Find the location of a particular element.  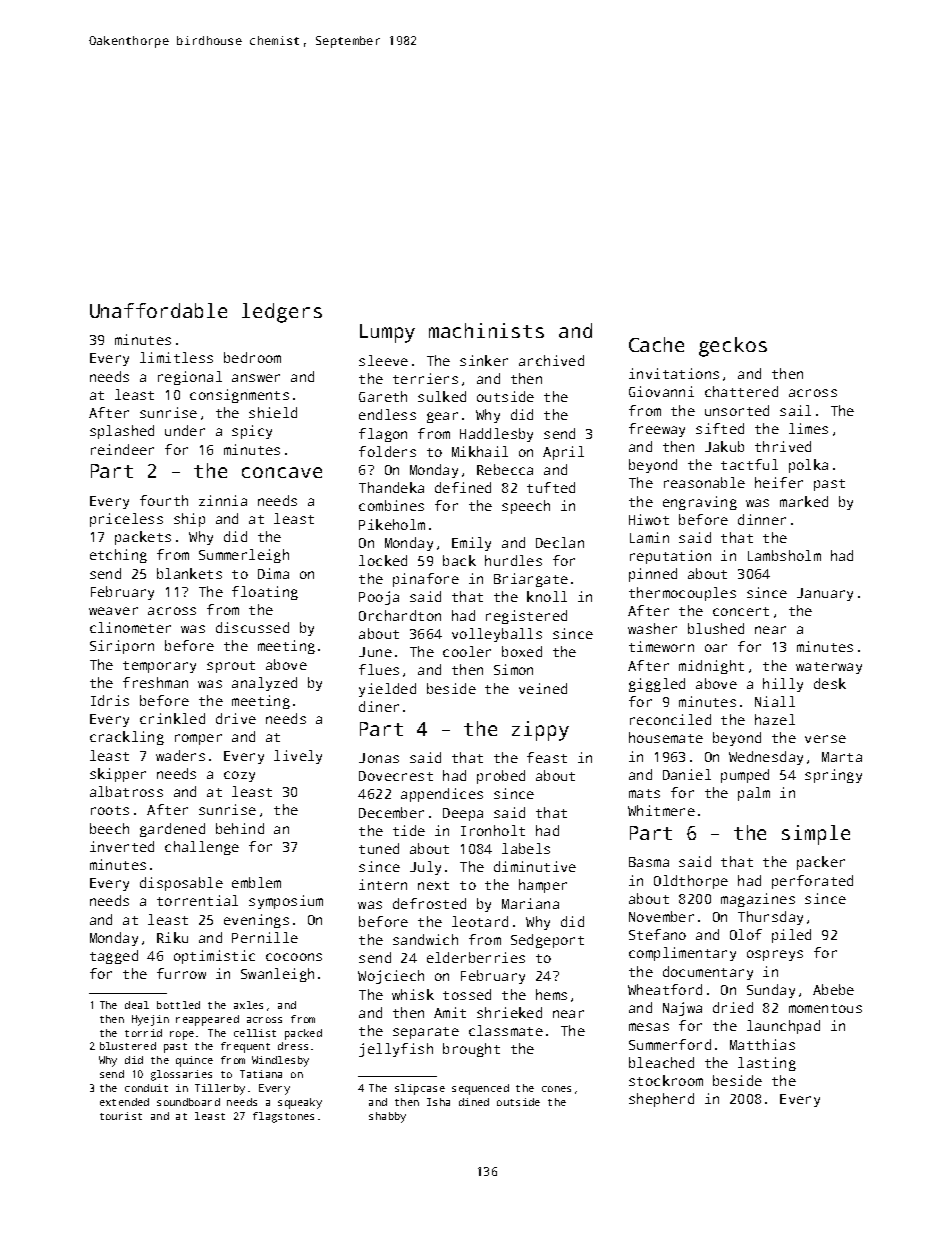

geckos is located at coordinates (733, 347).
